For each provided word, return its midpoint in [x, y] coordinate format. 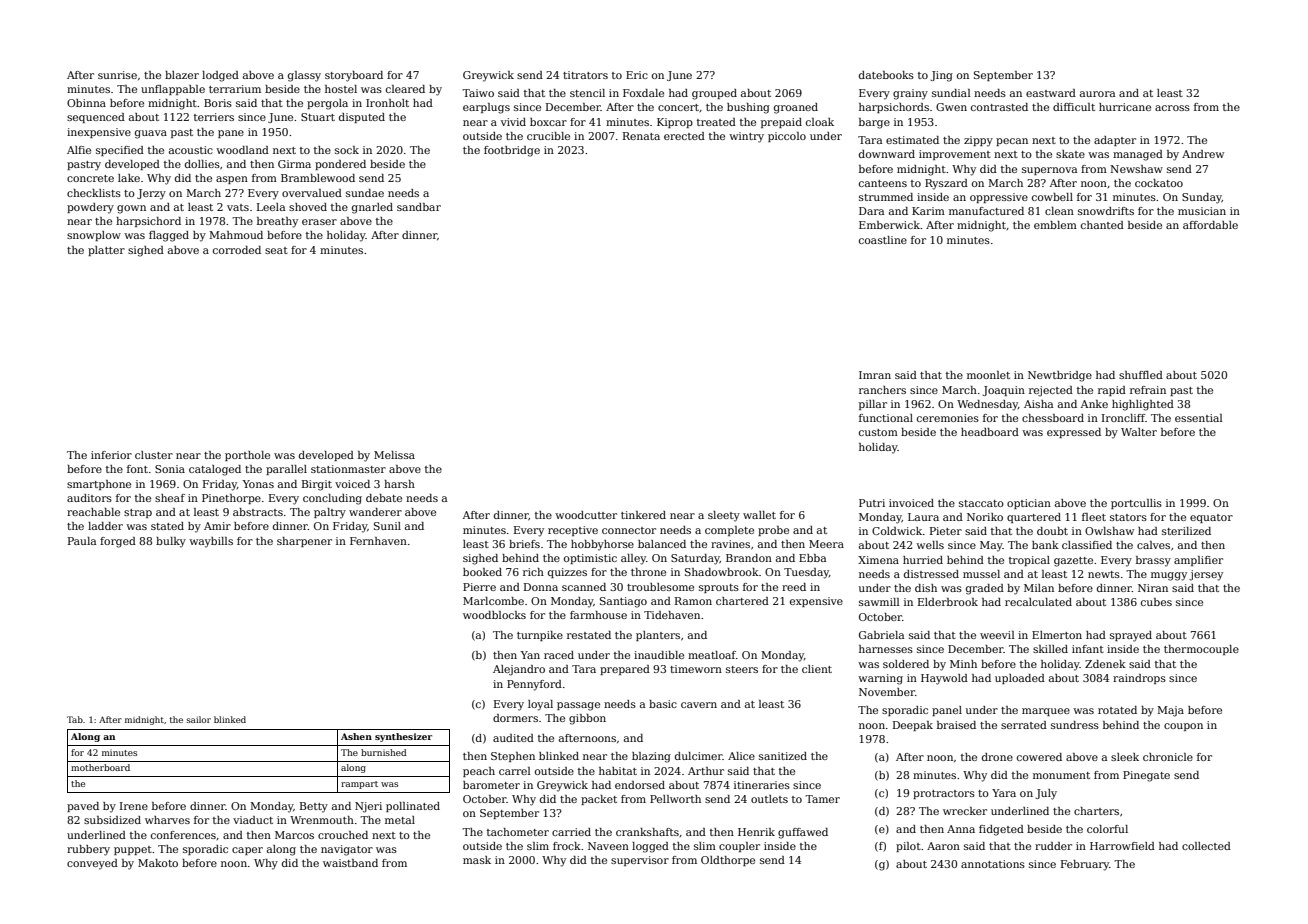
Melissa [394, 455]
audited [513, 738]
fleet [1094, 517]
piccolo [787, 137]
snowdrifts [1106, 211]
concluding [332, 499]
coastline [883, 240]
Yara [1004, 793]
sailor [199, 719]
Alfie [79, 150]
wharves [167, 820]
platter [106, 251]
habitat [618, 771]
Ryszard [946, 184]
